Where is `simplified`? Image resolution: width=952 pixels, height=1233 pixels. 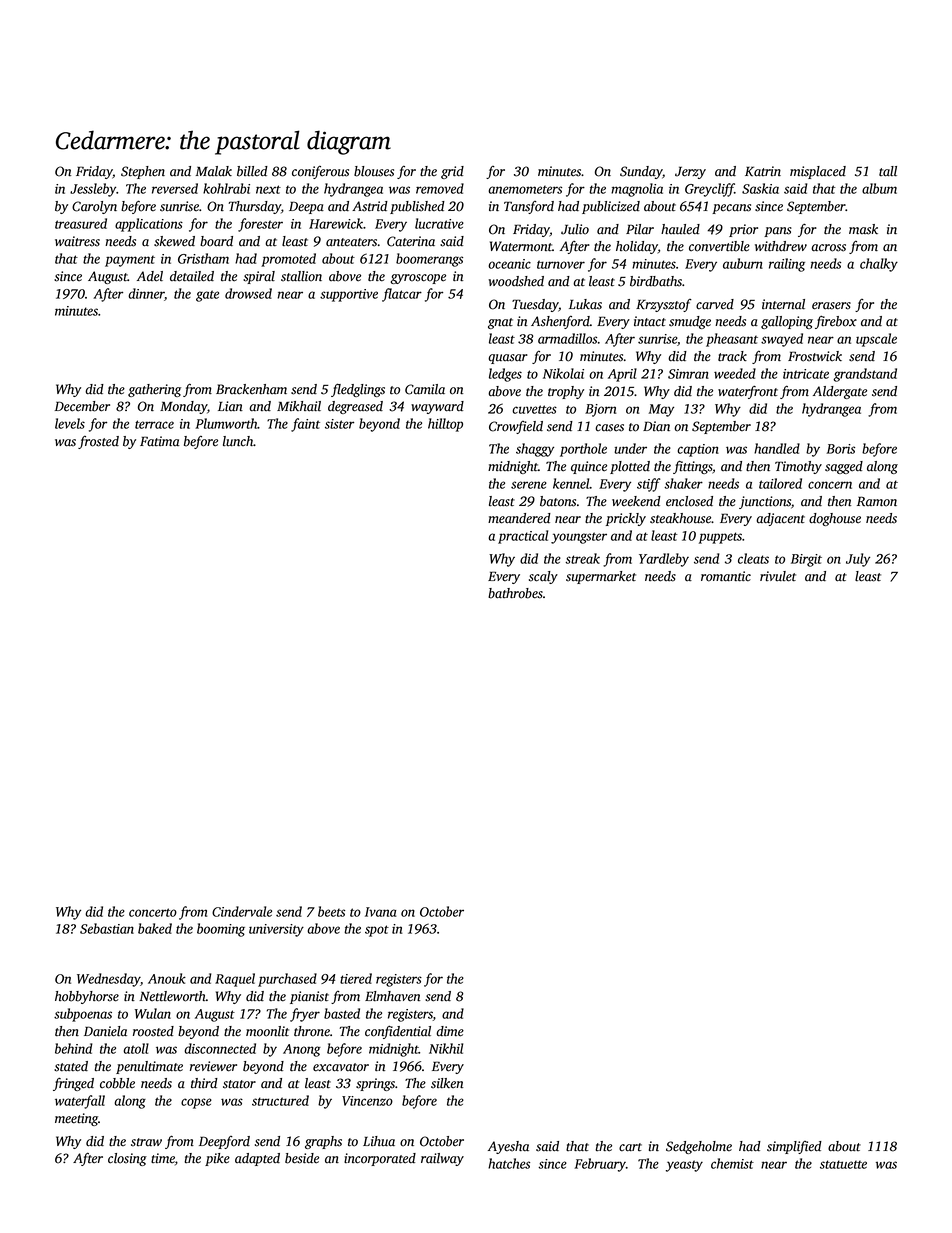
simplified is located at coordinates (794, 1147).
